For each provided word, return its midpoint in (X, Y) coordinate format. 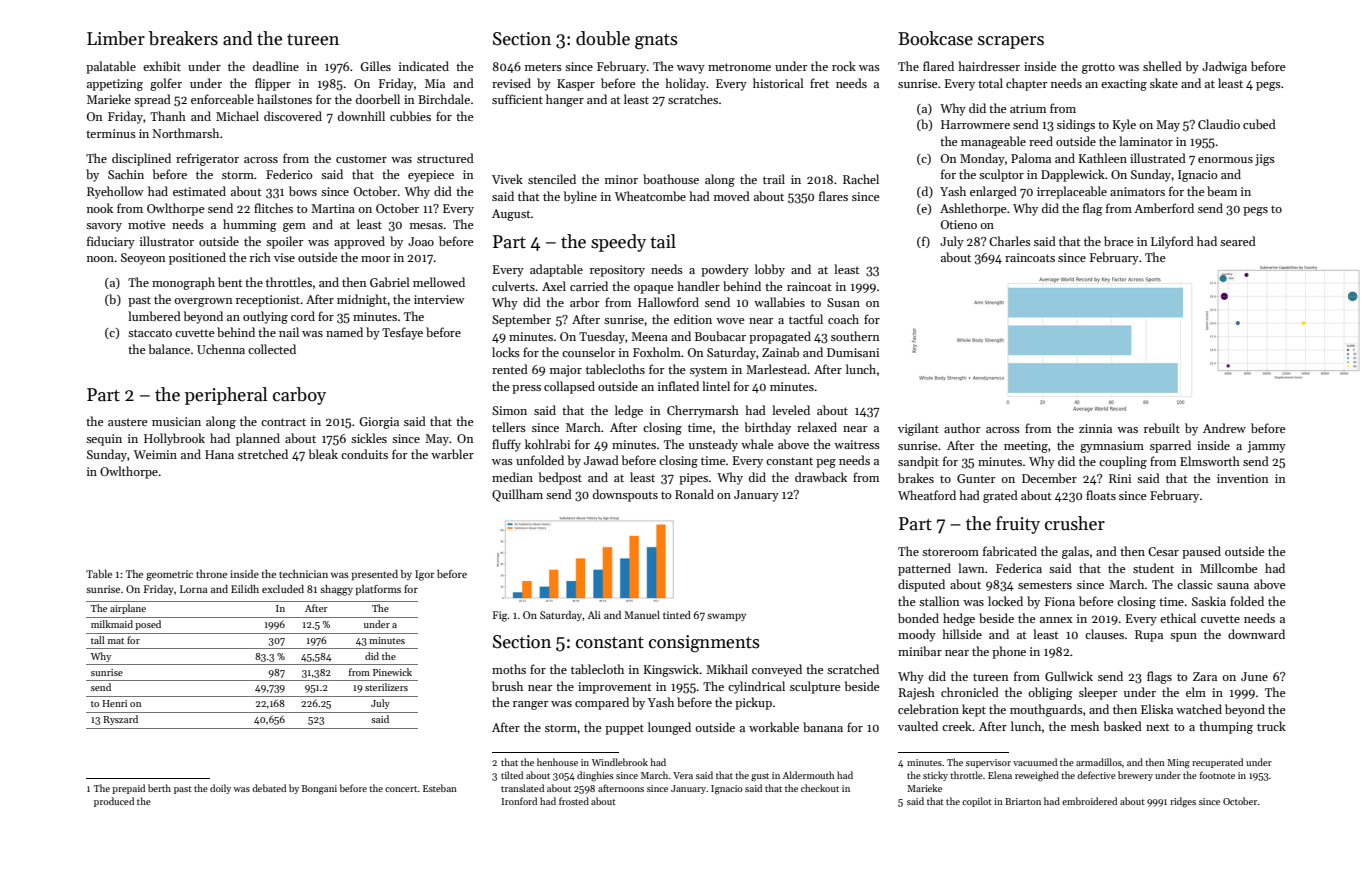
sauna (1233, 586)
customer (361, 159)
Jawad (601, 460)
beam (1222, 191)
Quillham (517, 495)
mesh (1085, 726)
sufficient (517, 99)
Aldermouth (808, 775)
